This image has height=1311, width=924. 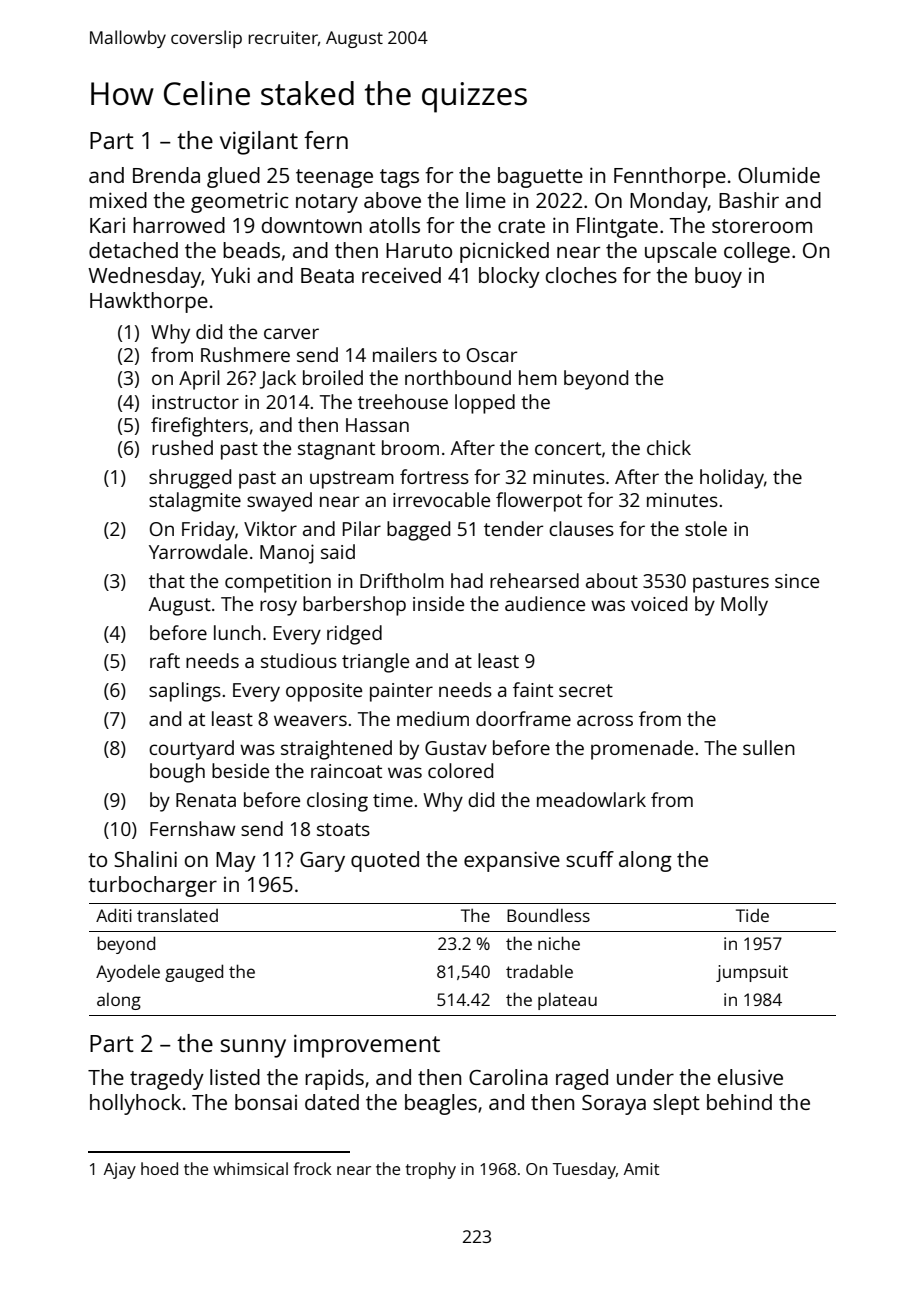 What do you see at coordinates (431, 1170) in the image?
I see `trophy` at bounding box center [431, 1170].
